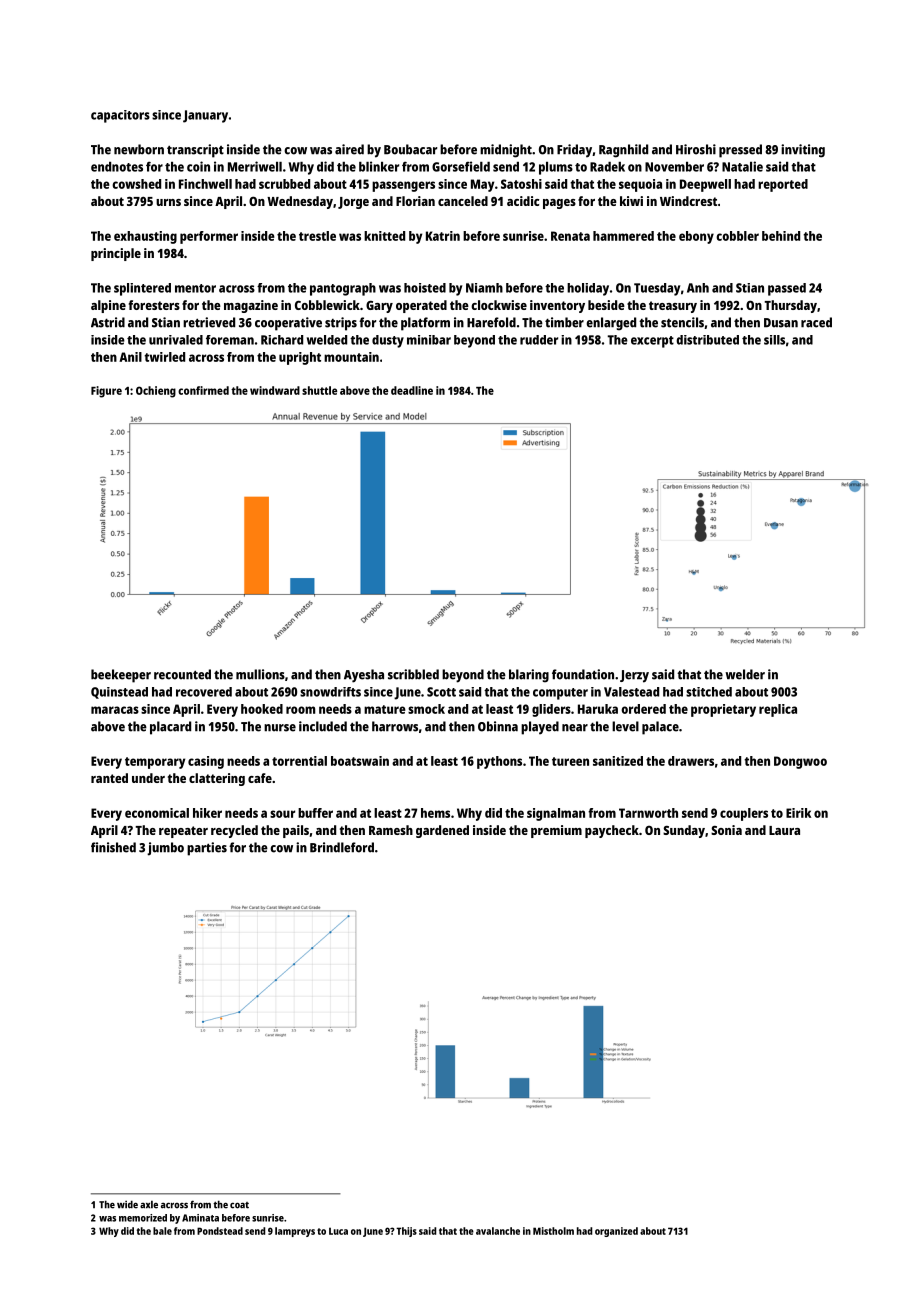  What do you see at coordinates (539, 340) in the document?
I see `rudder` at bounding box center [539, 340].
